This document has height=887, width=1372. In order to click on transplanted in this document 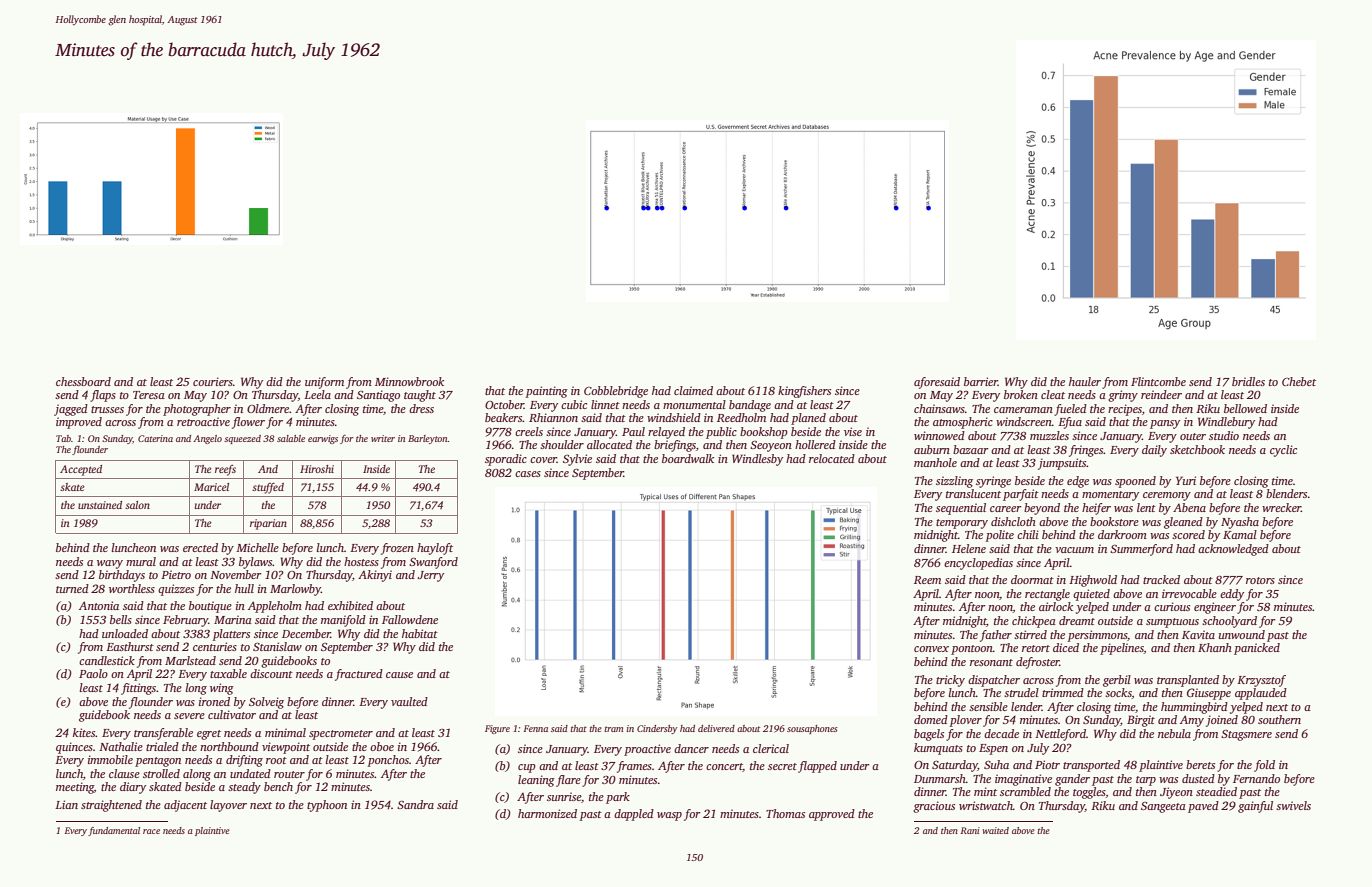, I will do `click(1188, 681)`.
